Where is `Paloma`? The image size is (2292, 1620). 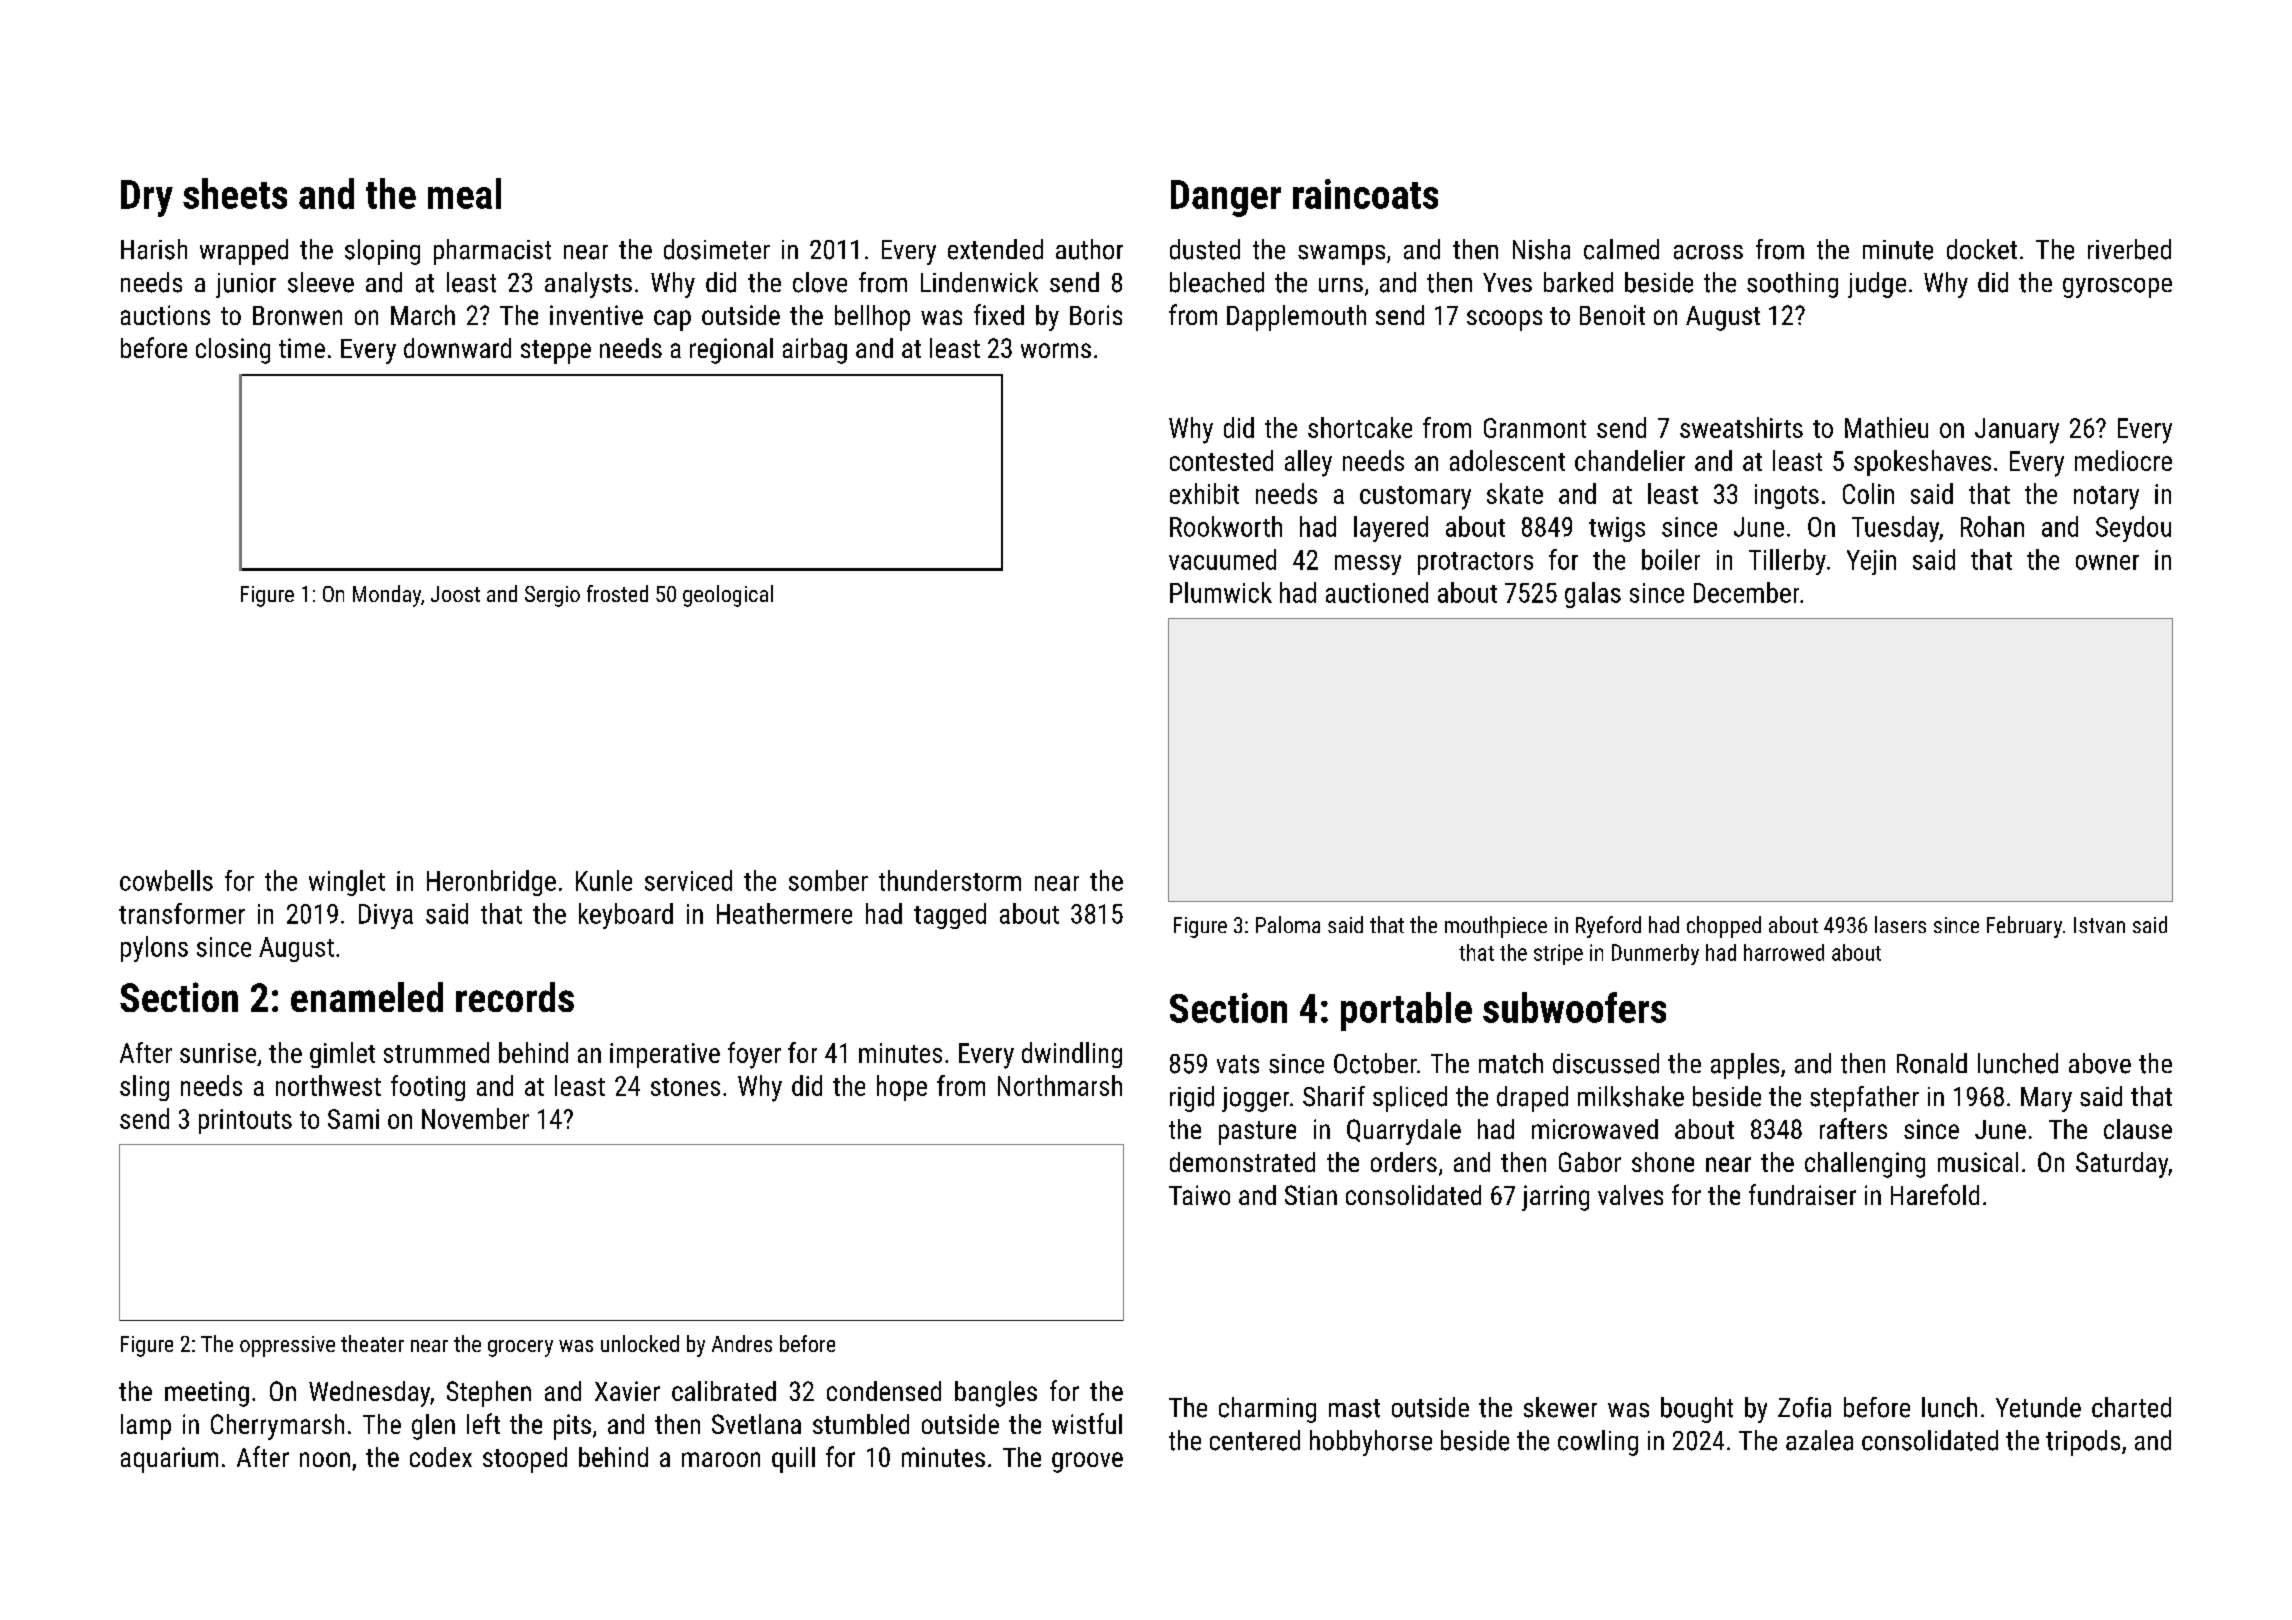
Paloma is located at coordinates (1288, 924).
